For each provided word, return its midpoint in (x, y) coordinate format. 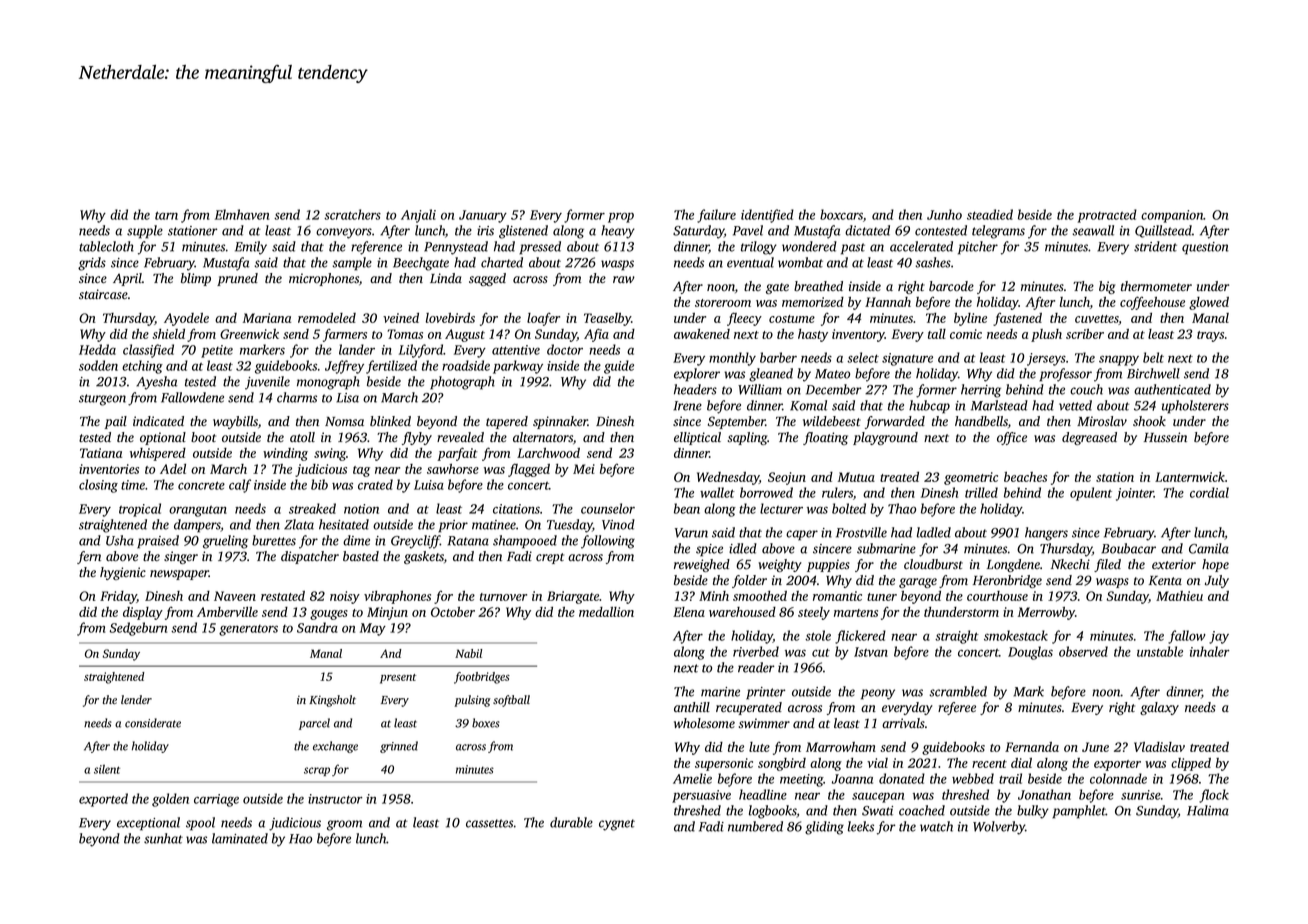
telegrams (998, 232)
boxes (486, 723)
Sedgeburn (138, 629)
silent (107, 769)
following (608, 542)
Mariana (267, 318)
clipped (1191, 764)
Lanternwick (1190, 477)
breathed (818, 286)
